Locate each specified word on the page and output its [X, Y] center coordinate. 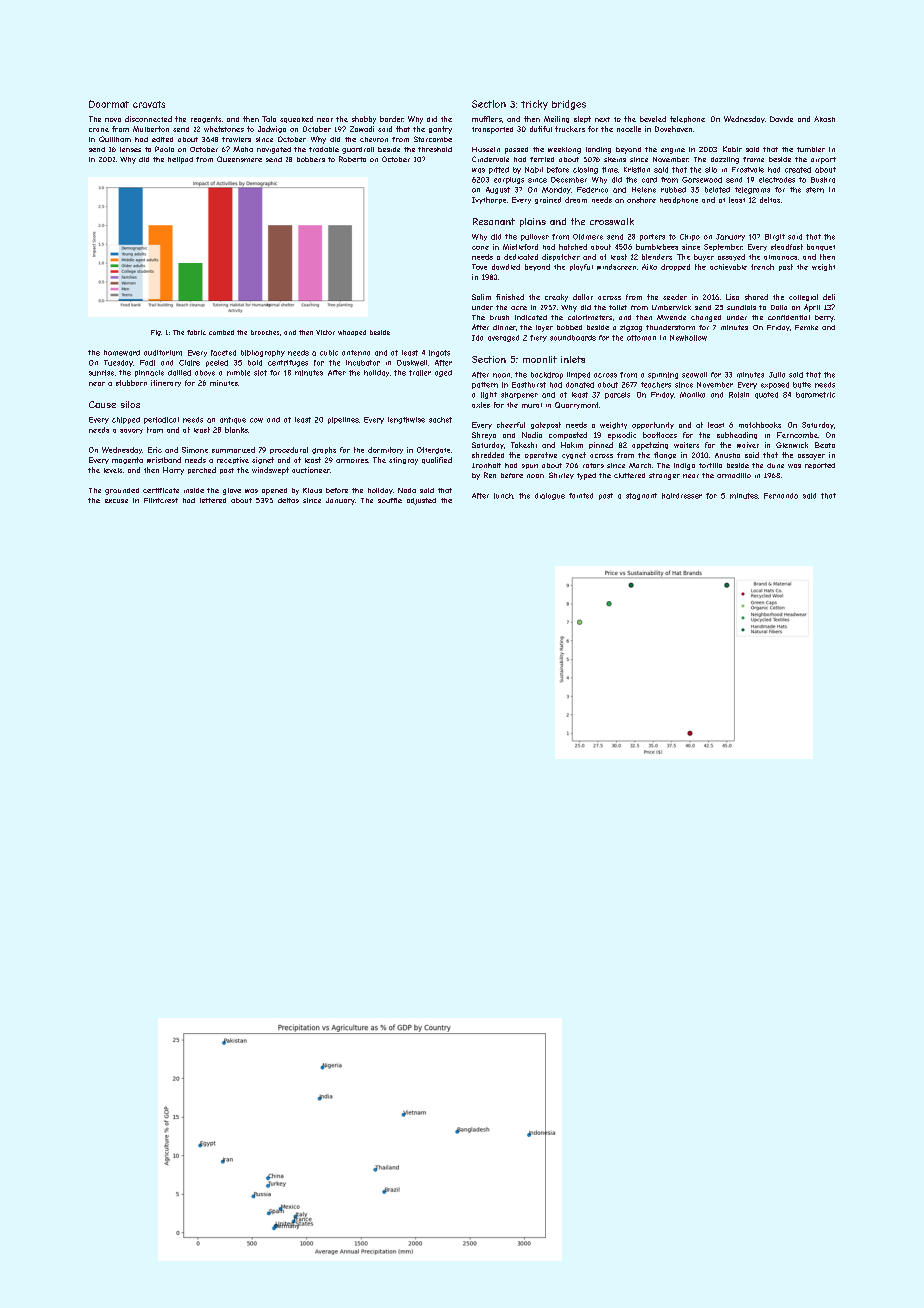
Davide [781, 119]
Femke [806, 327]
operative [541, 455]
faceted [223, 353]
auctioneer [311, 470]
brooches [265, 332]
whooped [352, 333]
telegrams [752, 190]
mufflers [487, 119]
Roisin [739, 395]
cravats [149, 104]
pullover [535, 237]
